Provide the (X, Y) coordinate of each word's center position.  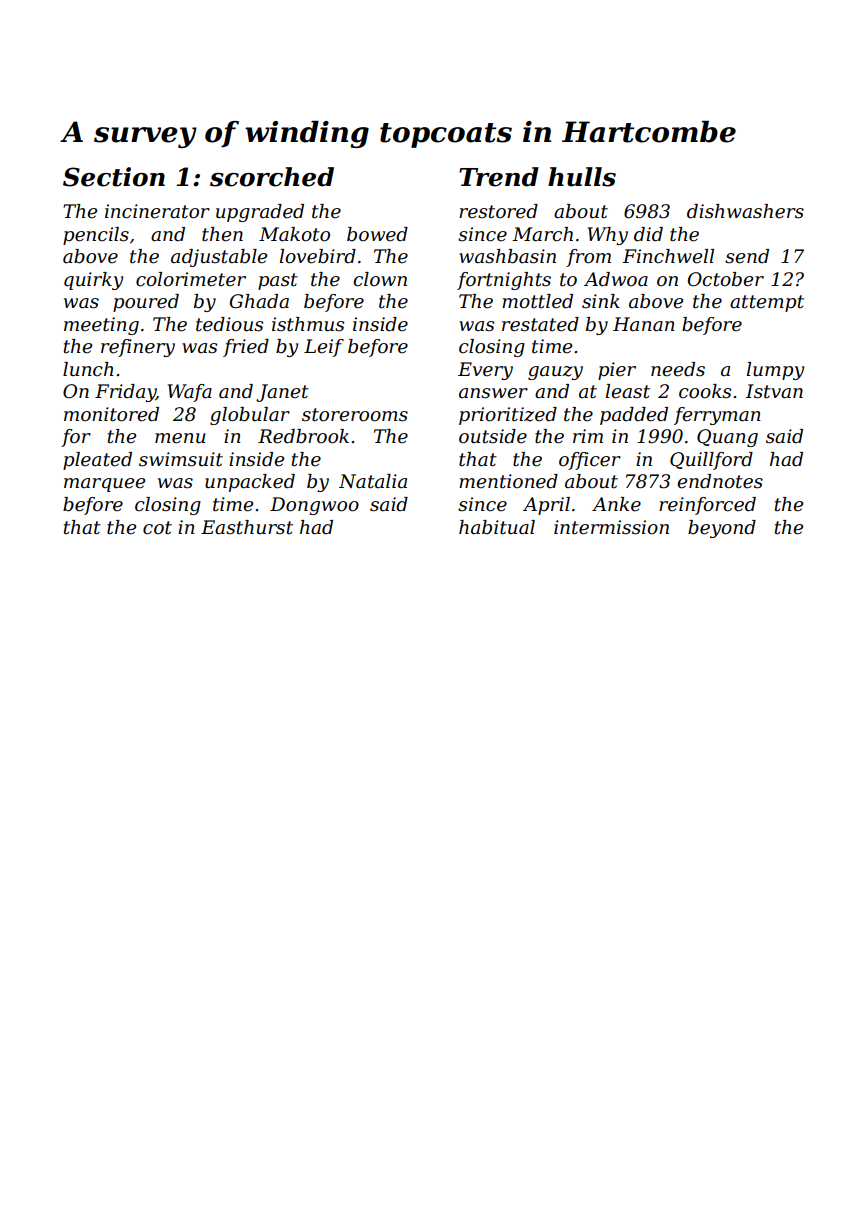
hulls (582, 177)
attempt (767, 303)
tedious (229, 324)
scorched (272, 177)
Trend (499, 177)
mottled (537, 301)
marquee (104, 485)
